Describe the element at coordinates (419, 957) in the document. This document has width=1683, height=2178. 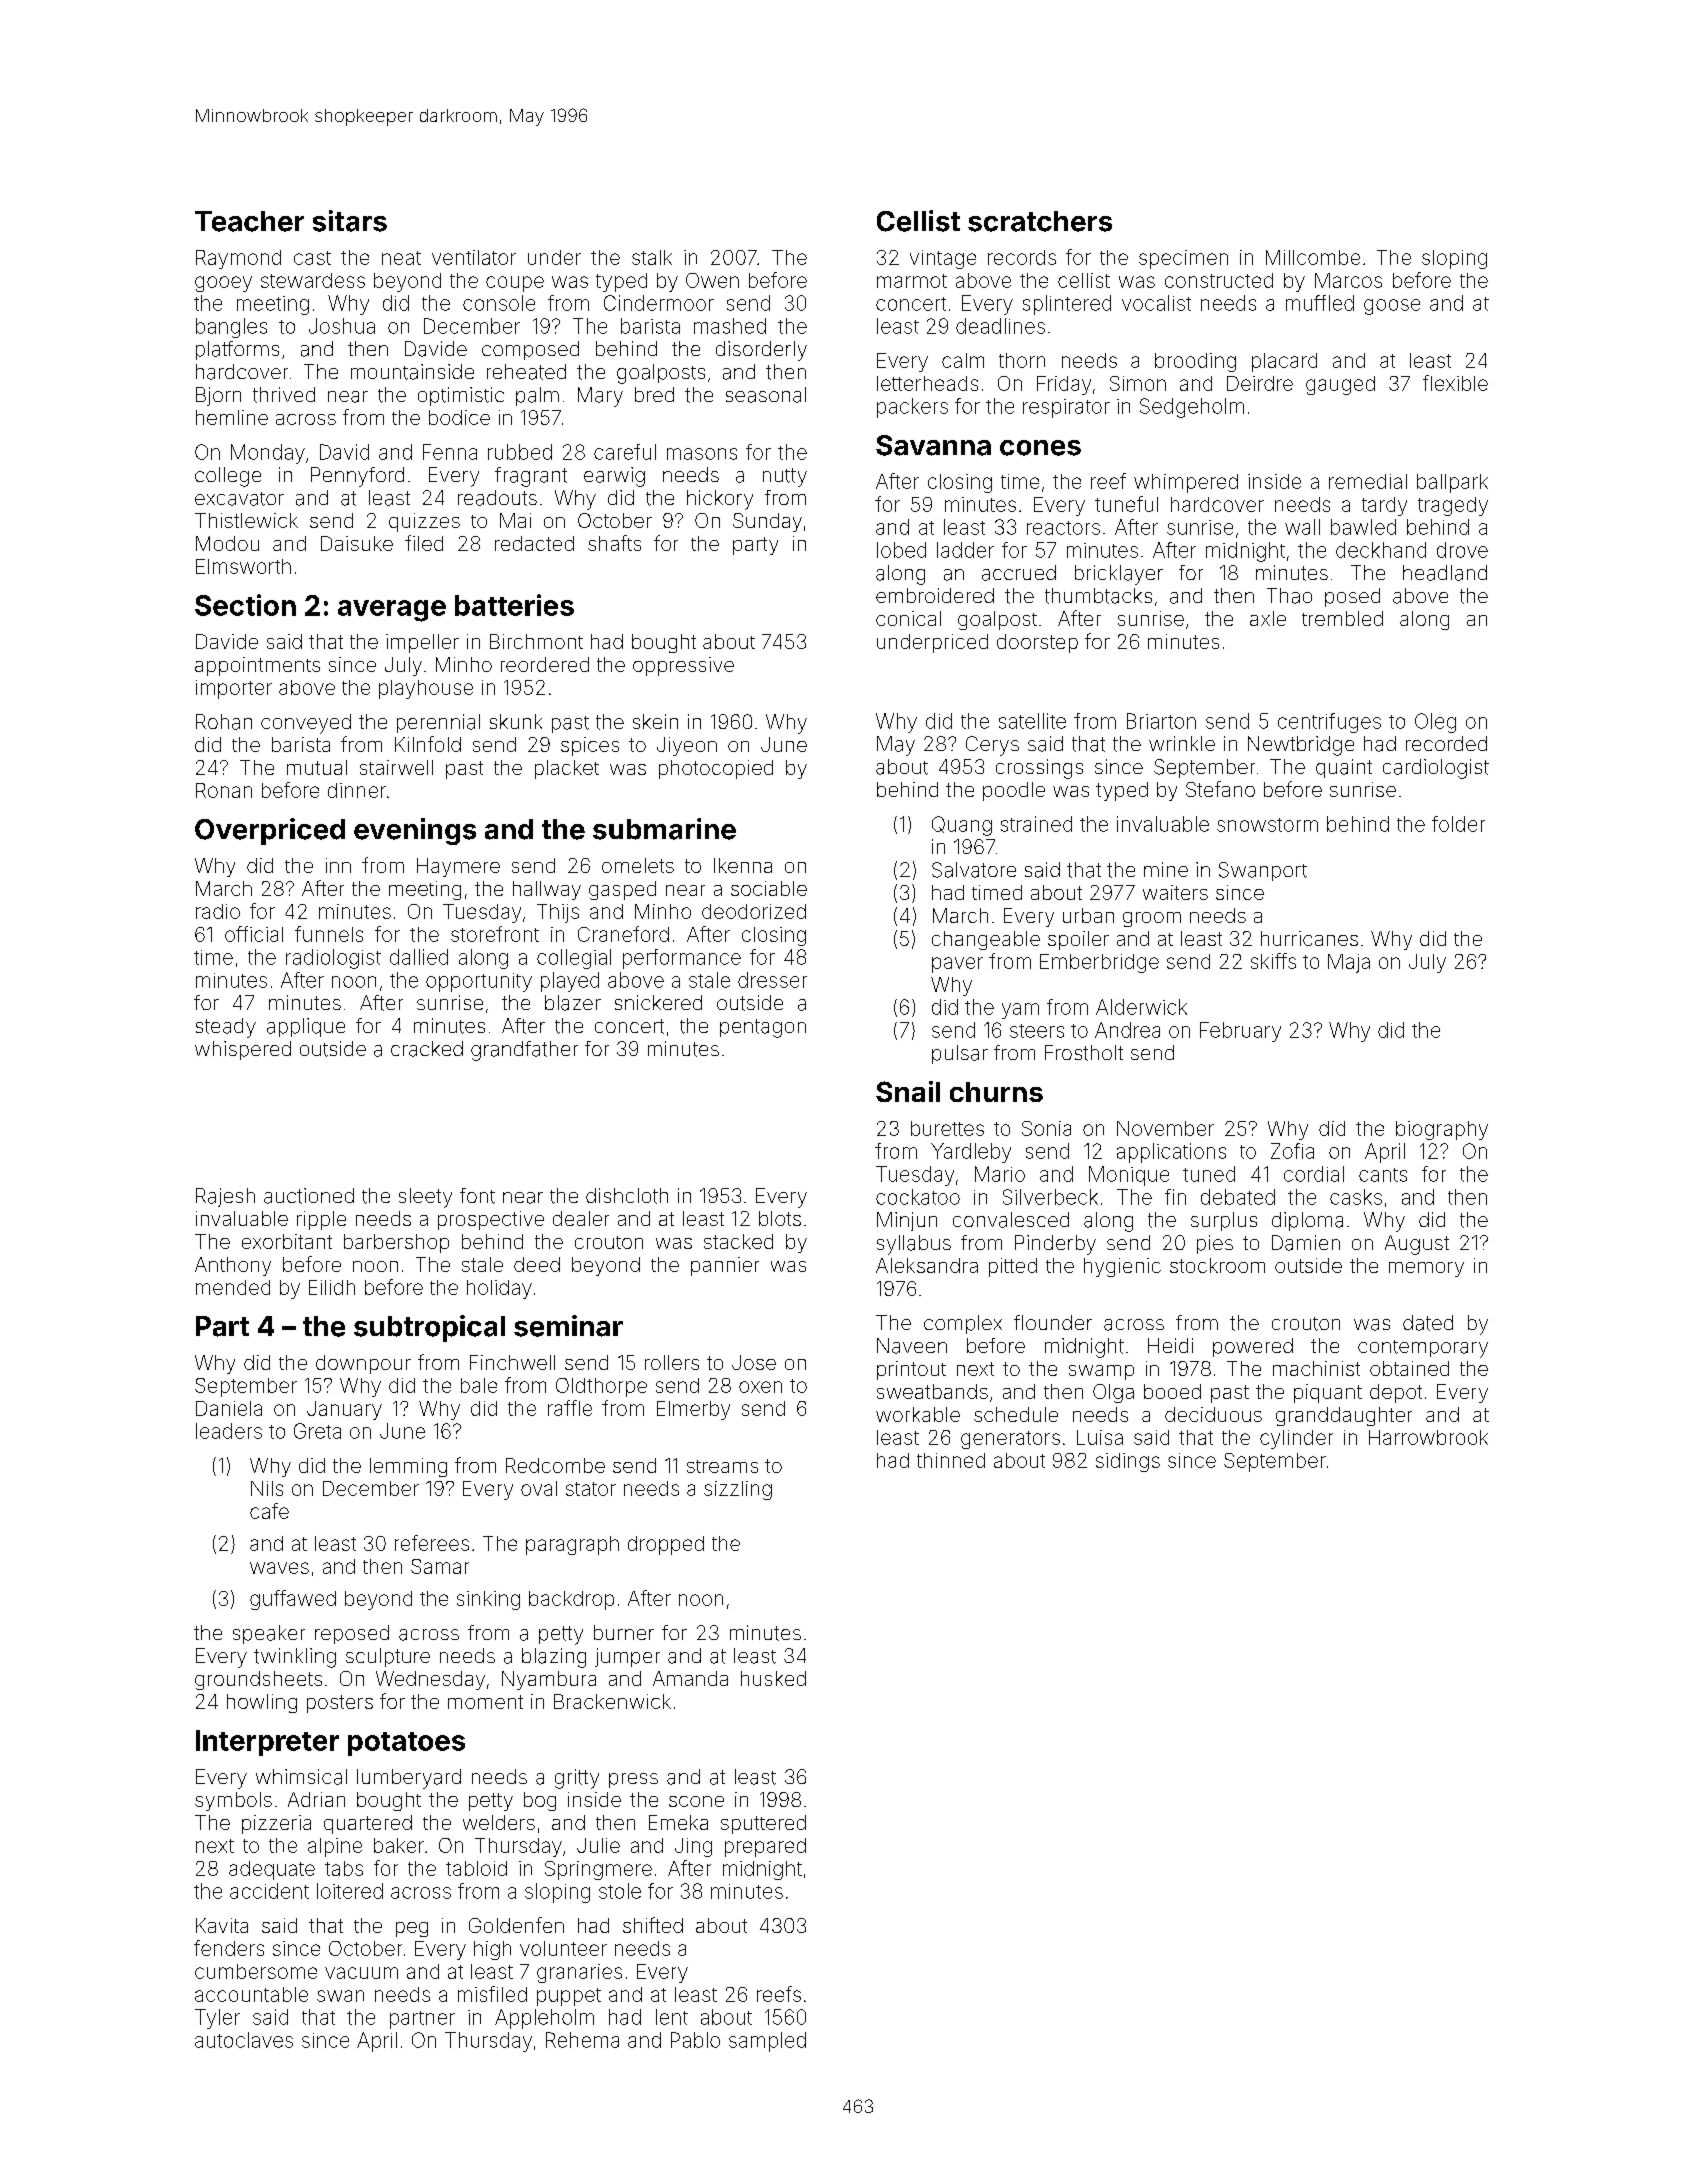
I see `dallied` at that location.
